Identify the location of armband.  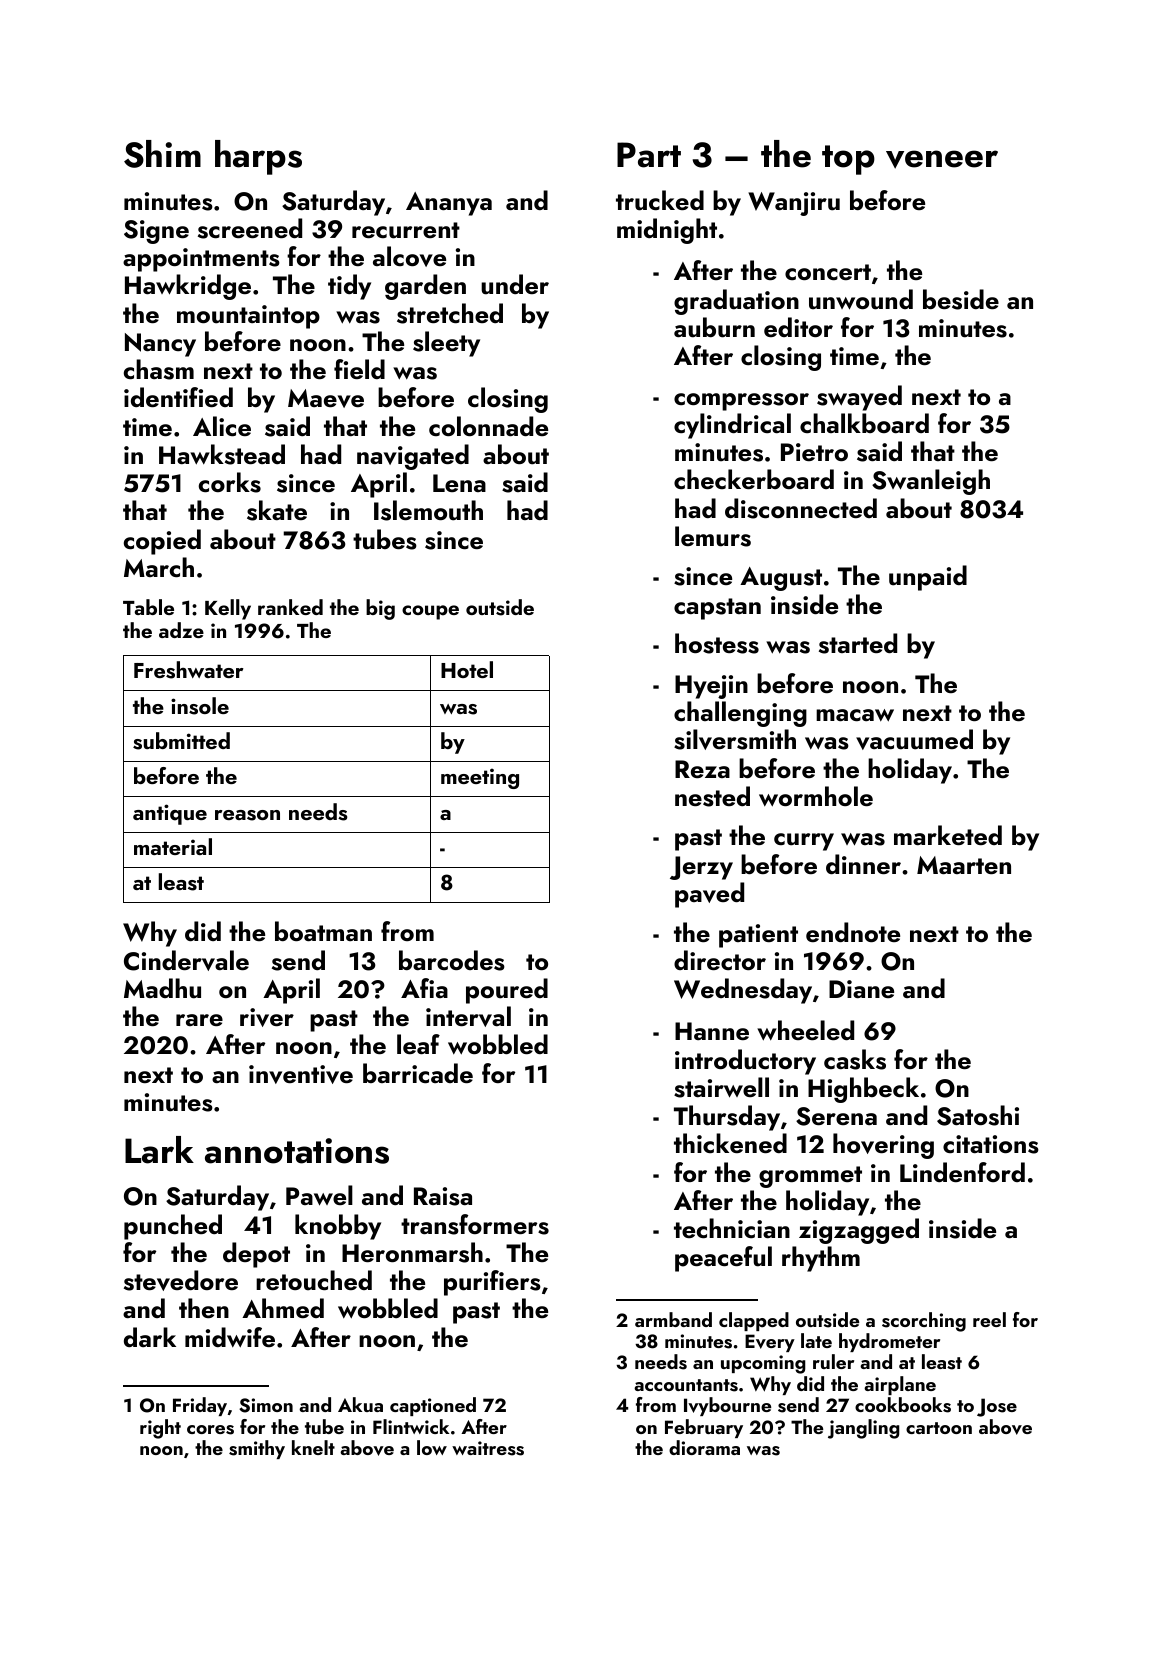
(673, 1319).
